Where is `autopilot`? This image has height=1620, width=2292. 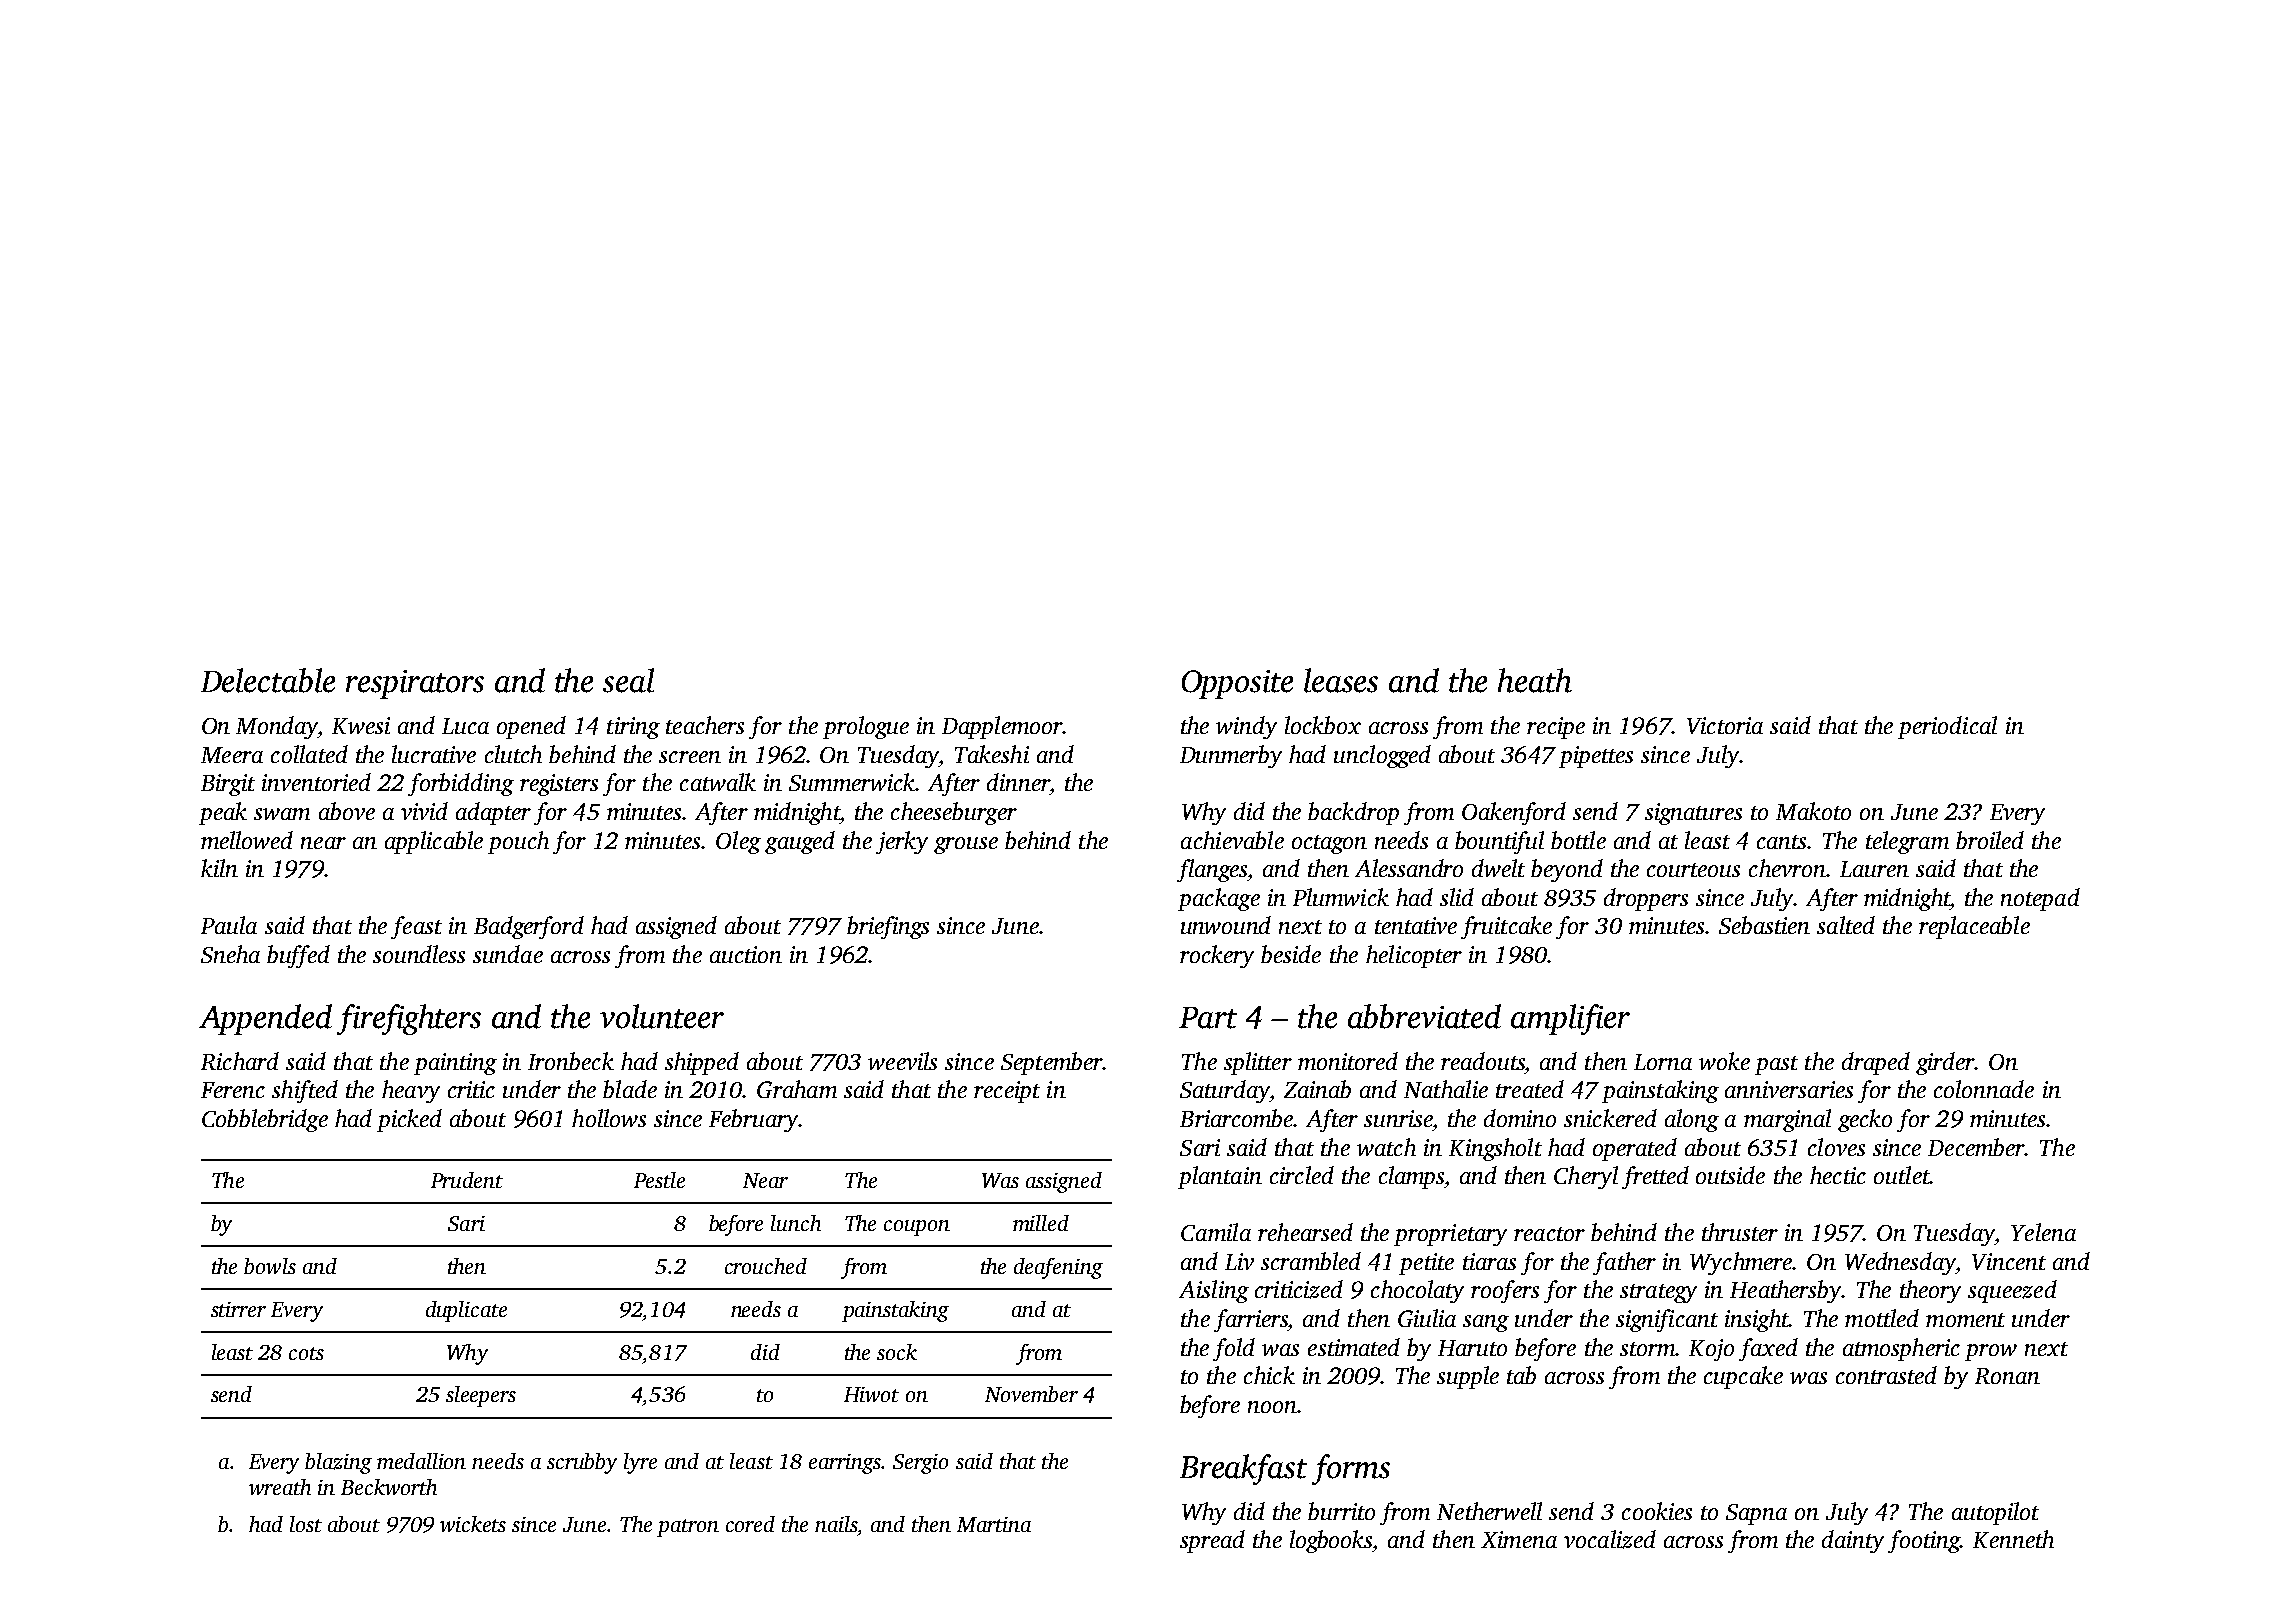 autopilot is located at coordinates (1995, 1513).
